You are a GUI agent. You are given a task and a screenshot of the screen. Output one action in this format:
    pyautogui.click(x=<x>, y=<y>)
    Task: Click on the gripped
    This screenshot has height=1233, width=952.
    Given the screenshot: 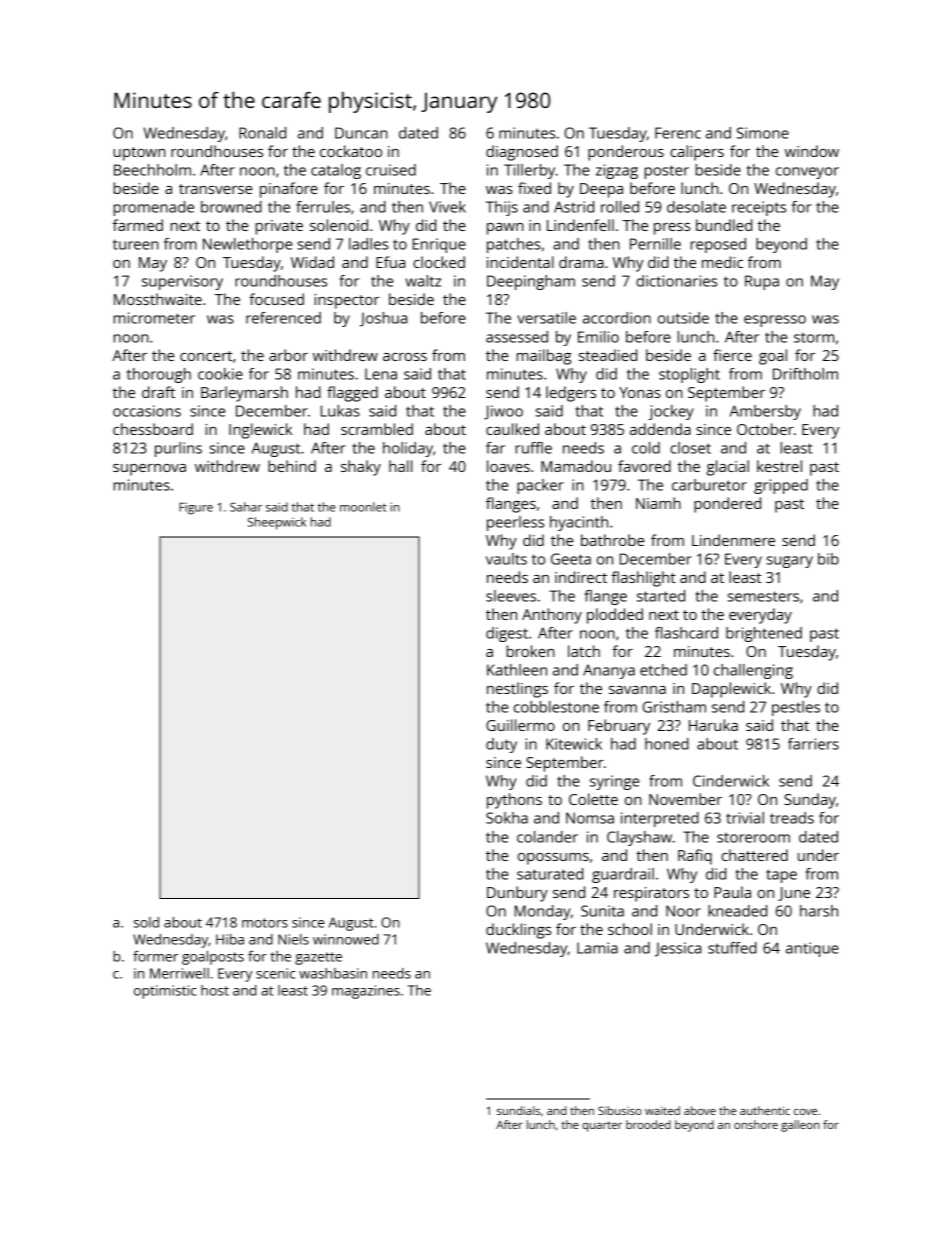 What is the action you would take?
    pyautogui.click(x=781, y=486)
